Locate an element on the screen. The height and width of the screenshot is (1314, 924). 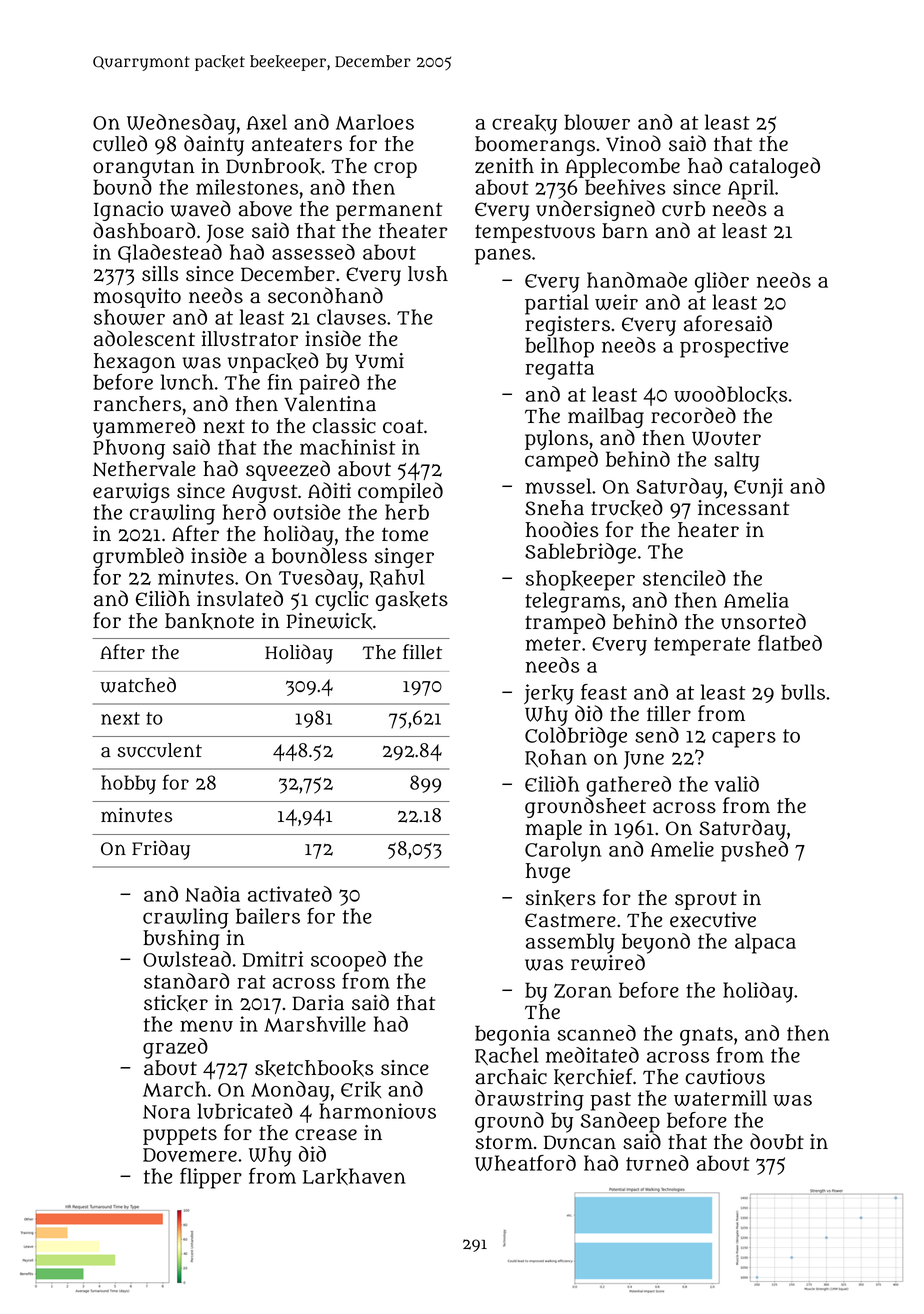
creaky is located at coordinates (524, 124).
